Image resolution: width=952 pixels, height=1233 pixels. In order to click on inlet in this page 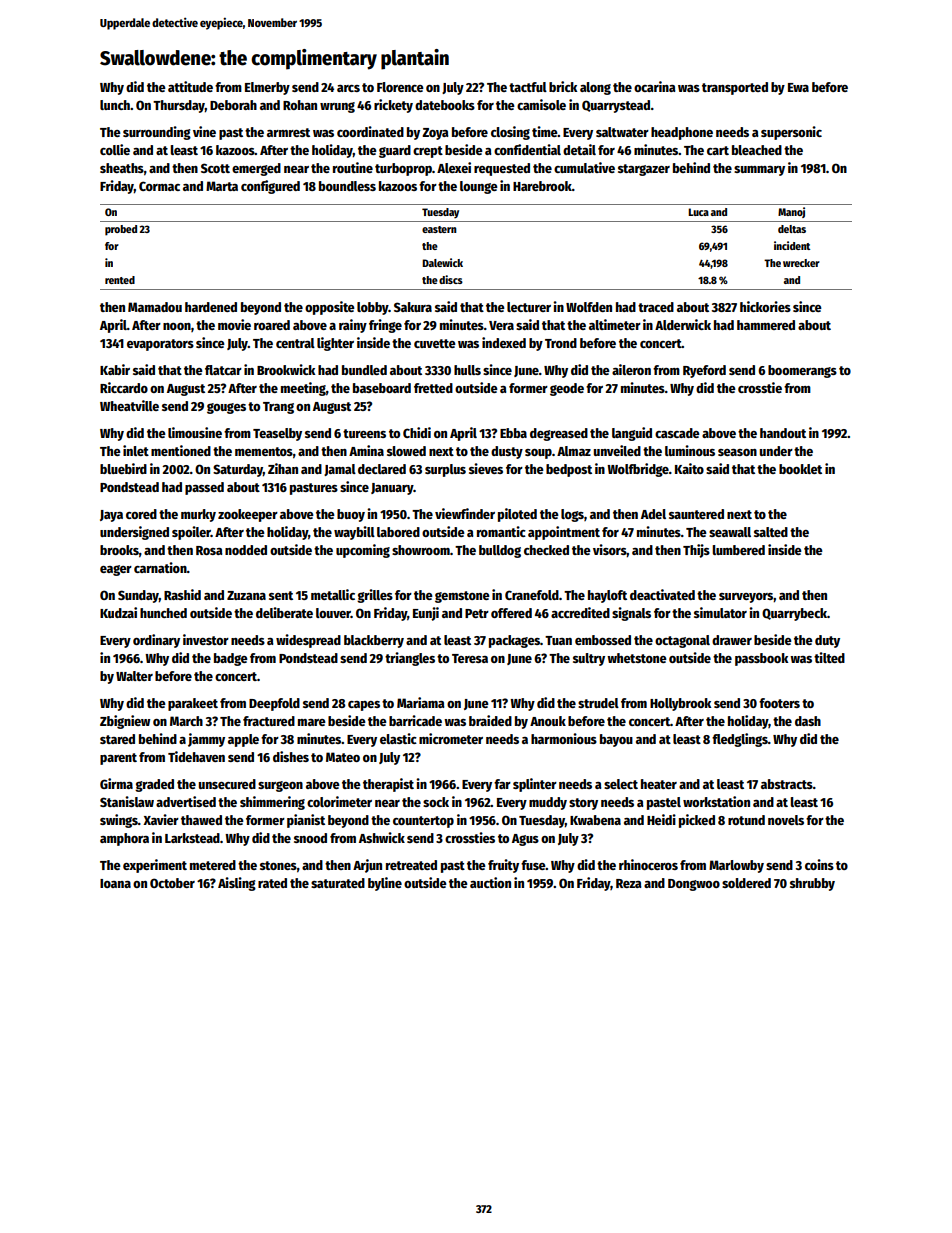, I will do `click(136, 450)`.
